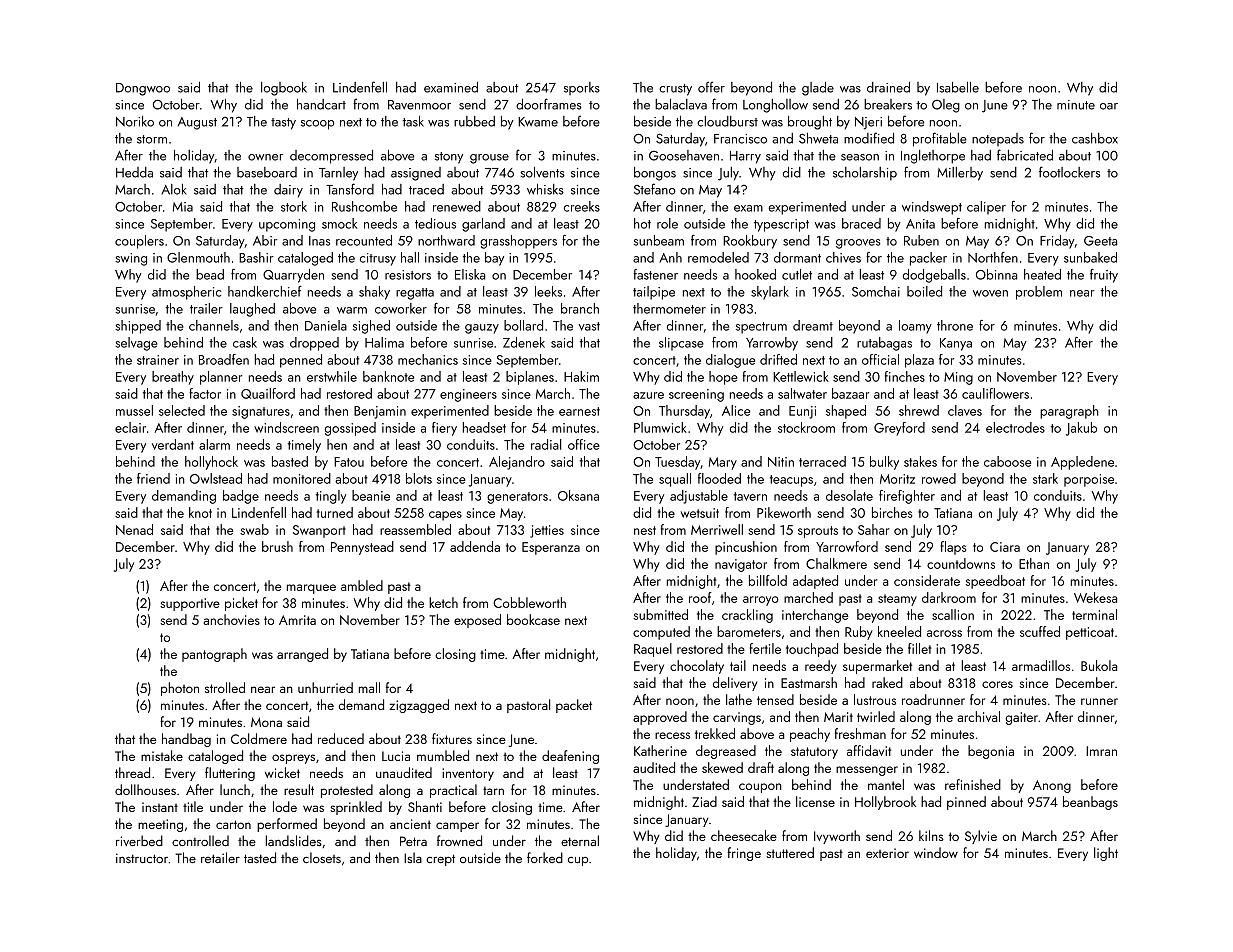 This image has height=952, width=1233. I want to click on Mary, so click(723, 463).
